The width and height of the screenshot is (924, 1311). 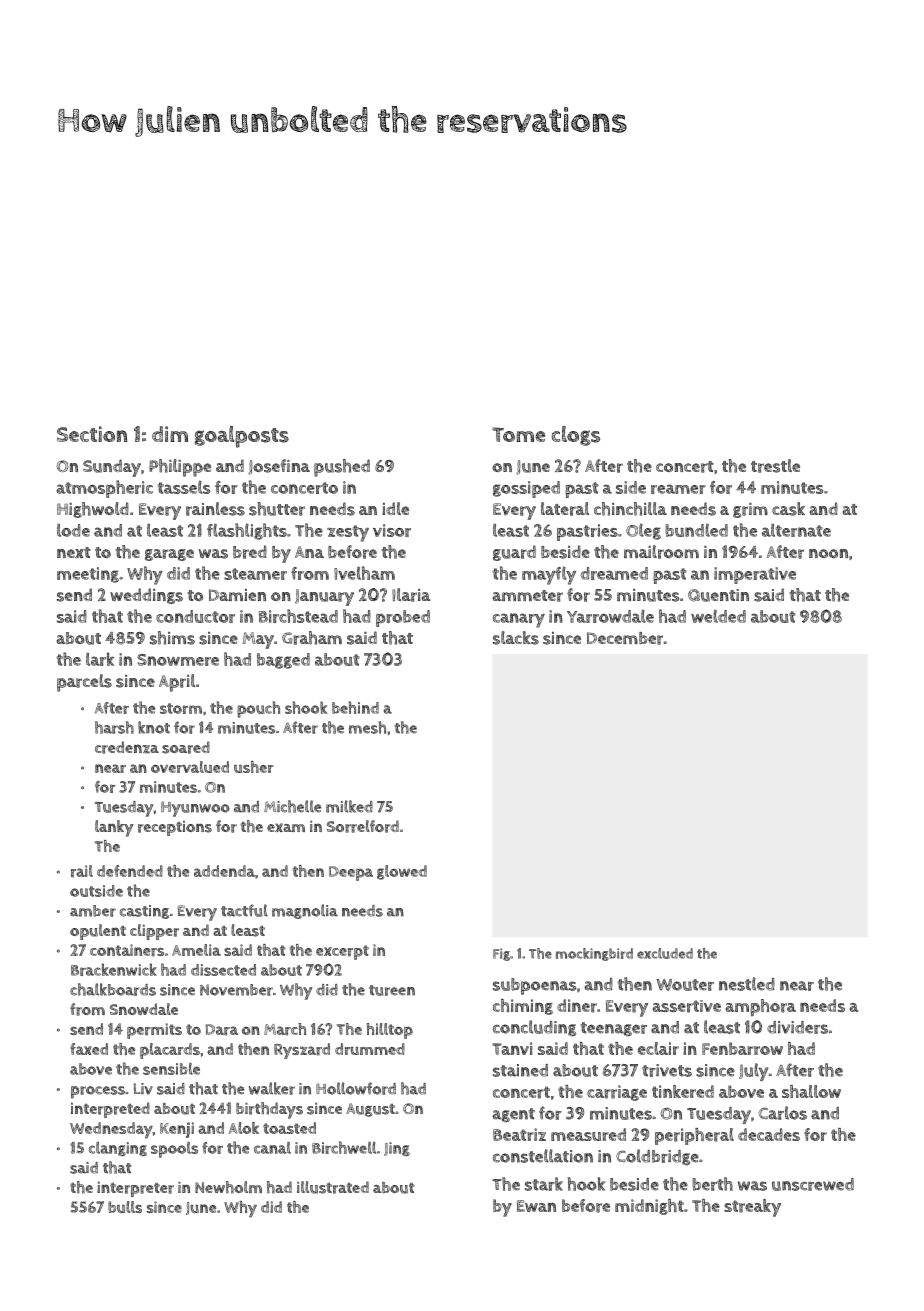 I want to click on excluded, so click(x=665, y=953).
